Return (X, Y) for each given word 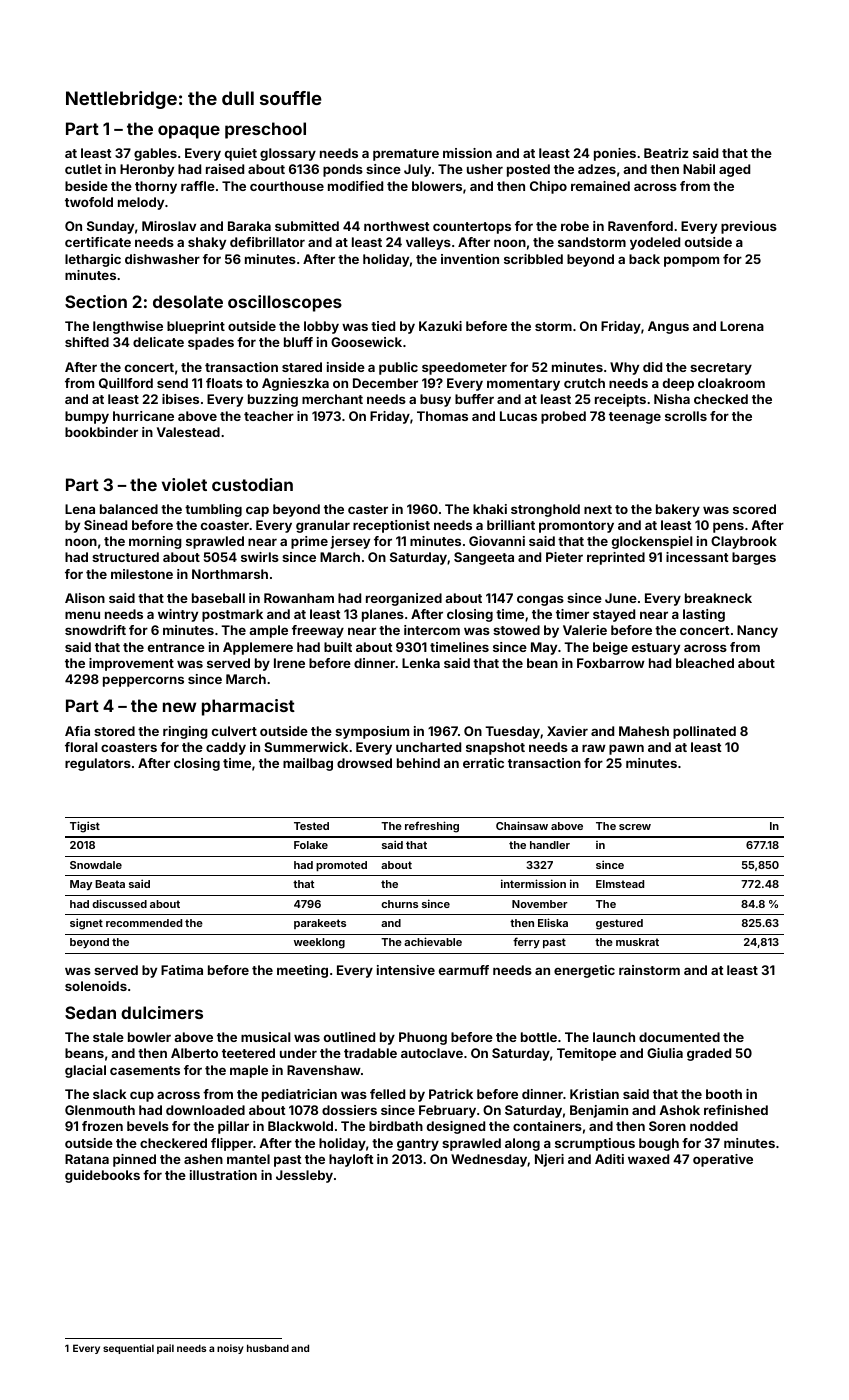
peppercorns (143, 681)
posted (528, 170)
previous (749, 227)
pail (165, 1349)
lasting (704, 615)
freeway (318, 631)
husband (268, 1348)
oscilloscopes (285, 303)
